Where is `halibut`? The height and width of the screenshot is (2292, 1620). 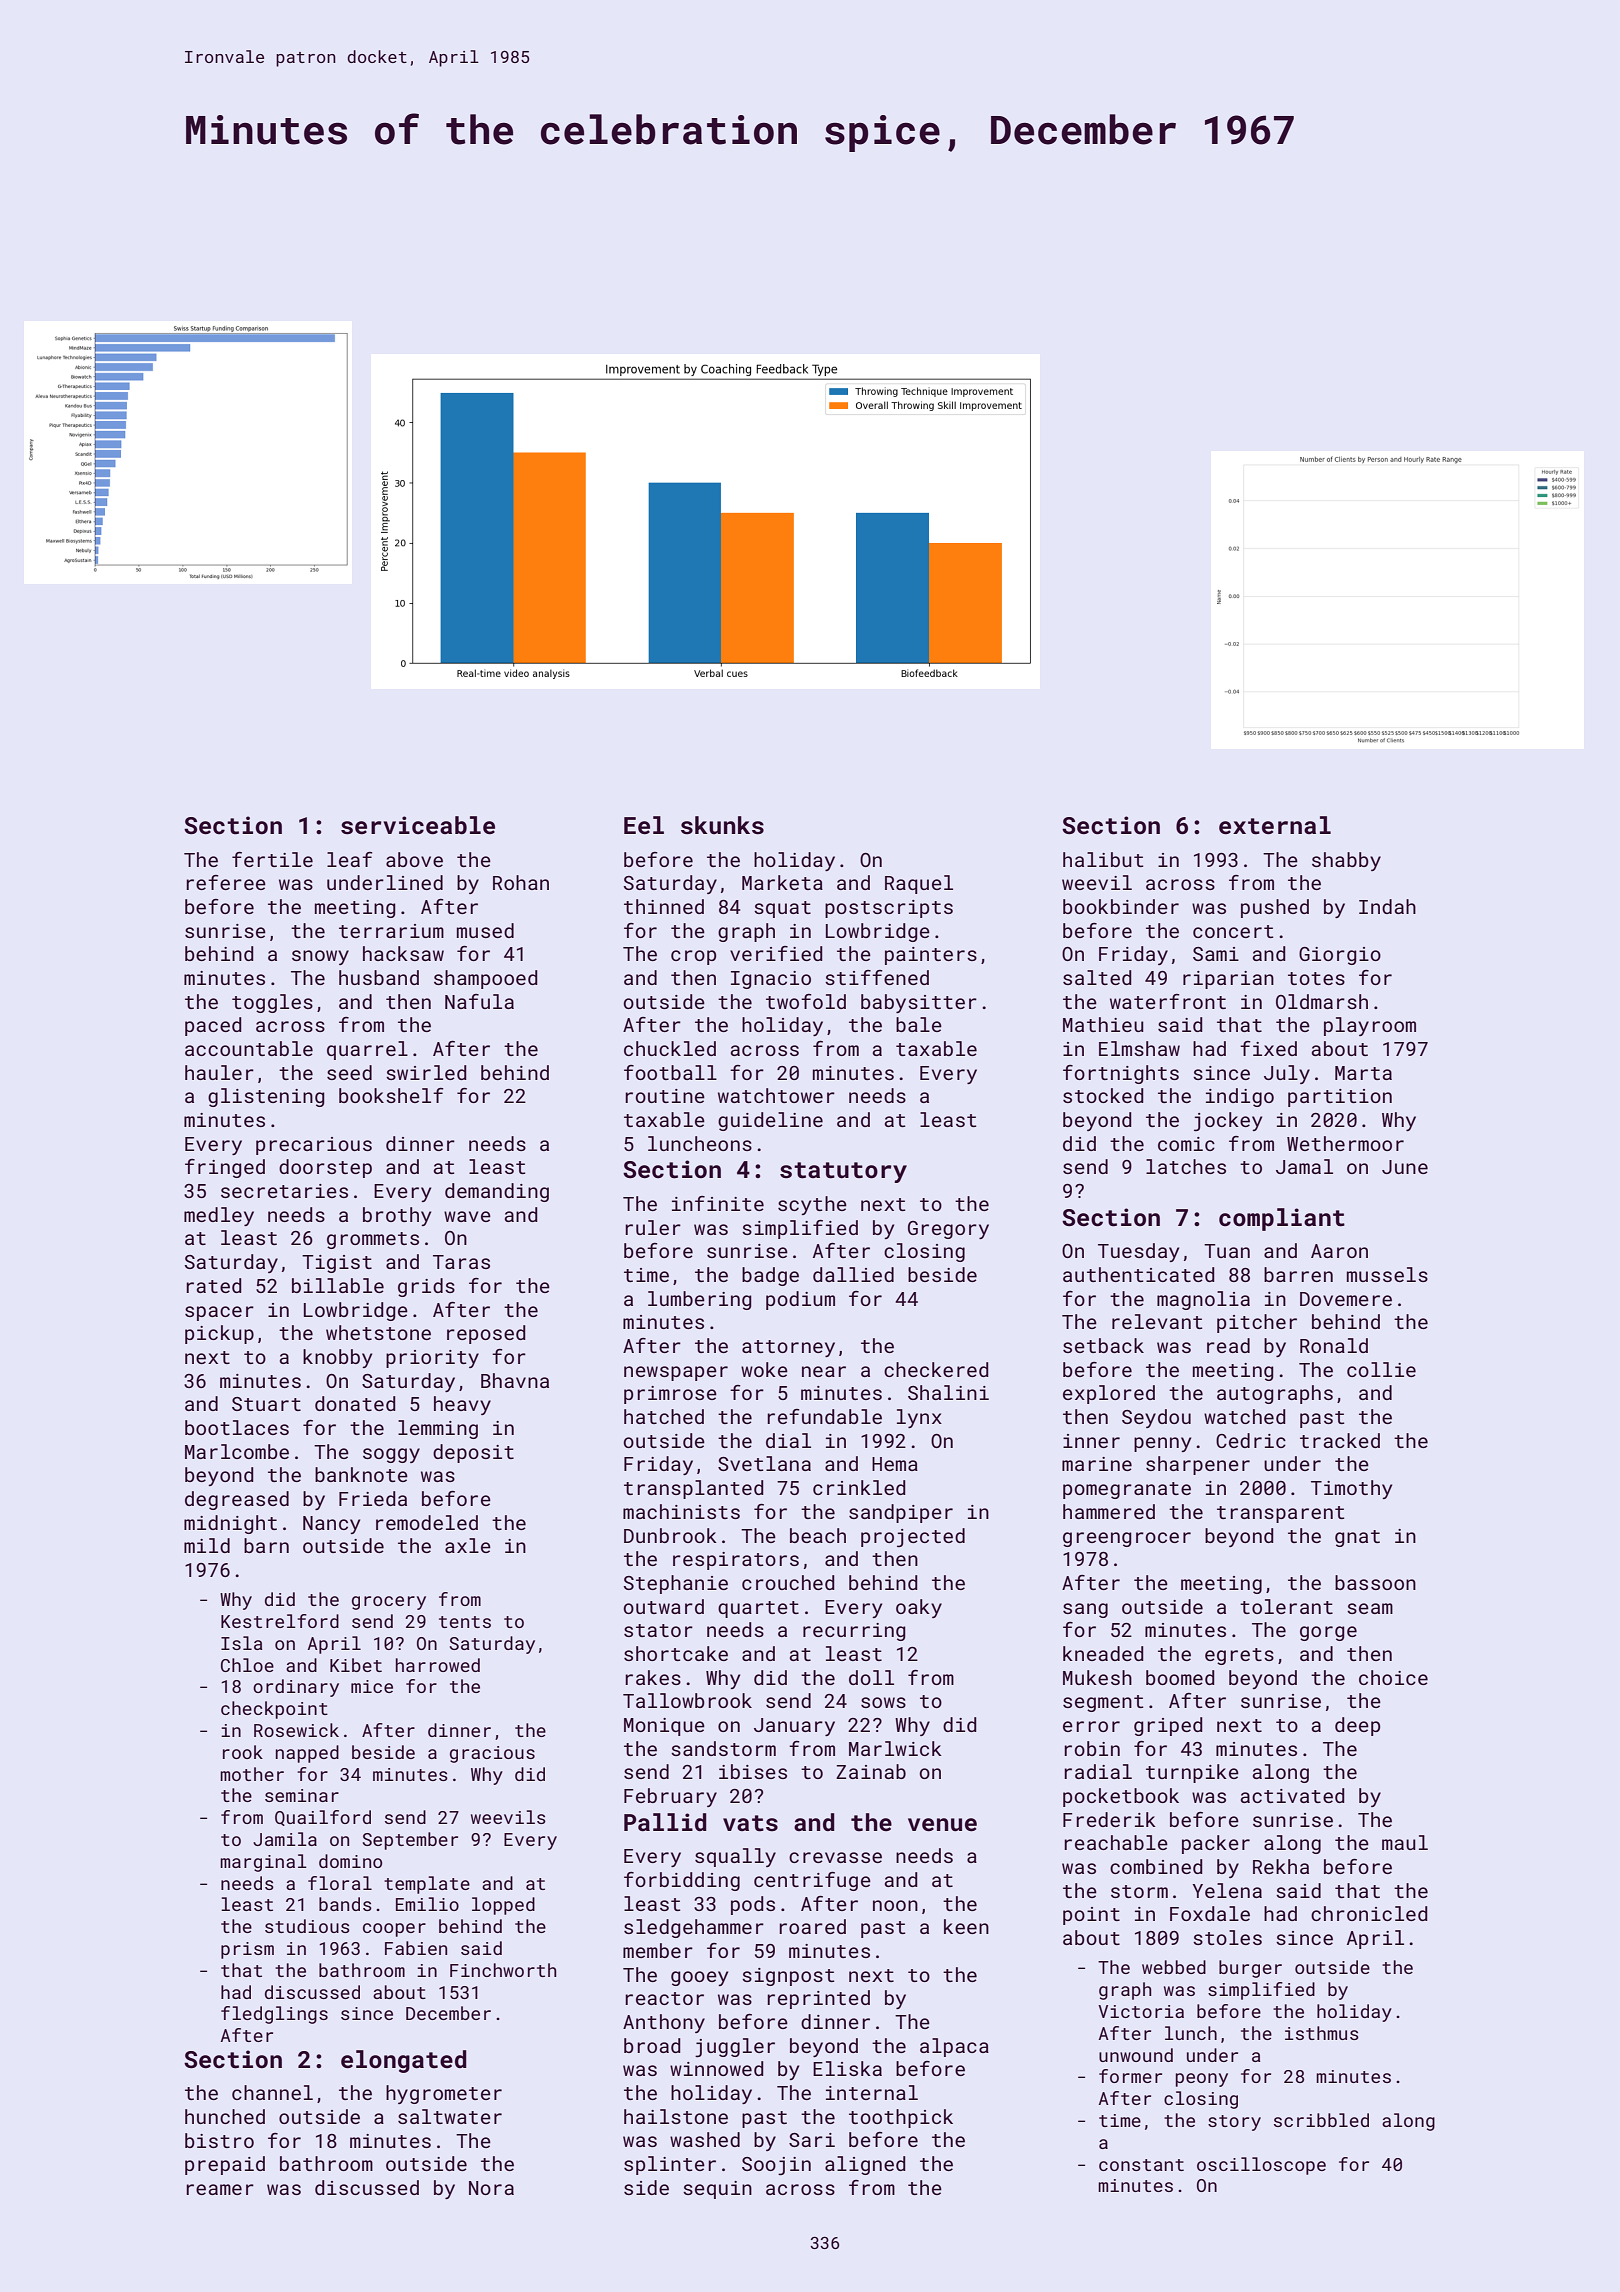 halibut is located at coordinates (1103, 859).
